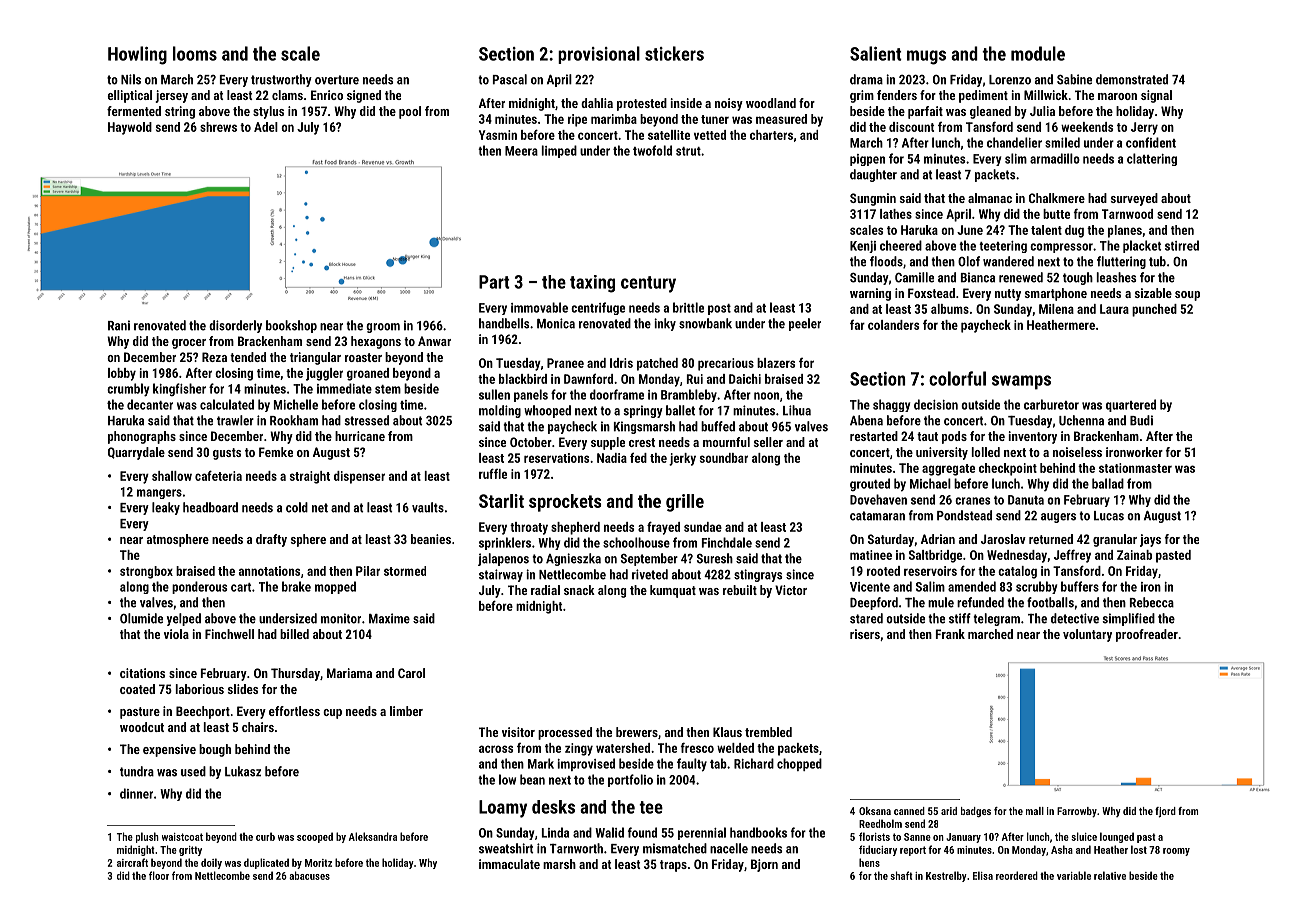 The width and height of the image is (1308, 924). What do you see at coordinates (724, 458) in the image?
I see `soundbar` at bounding box center [724, 458].
